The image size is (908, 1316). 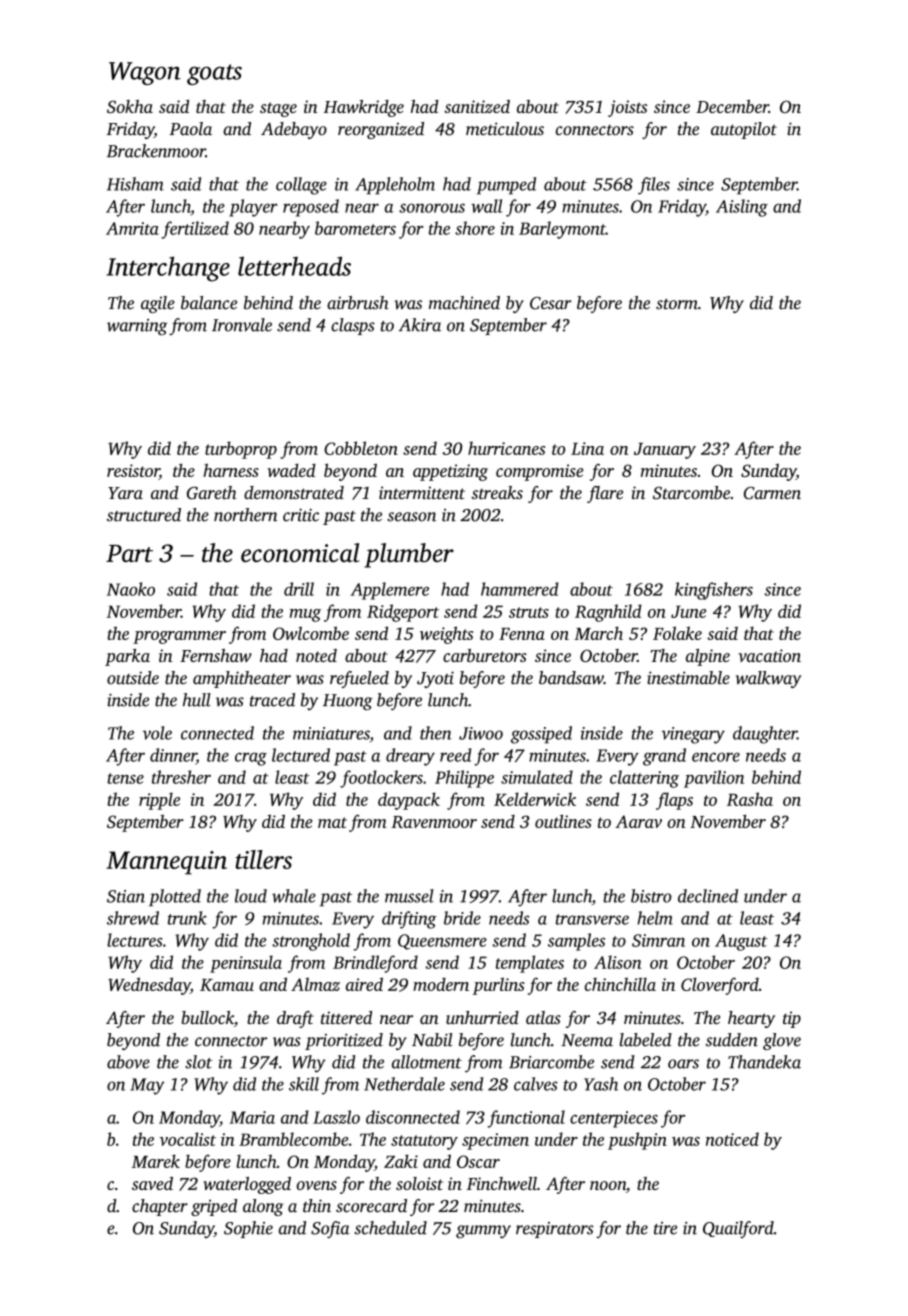 I want to click on flare, so click(x=605, y=494).
